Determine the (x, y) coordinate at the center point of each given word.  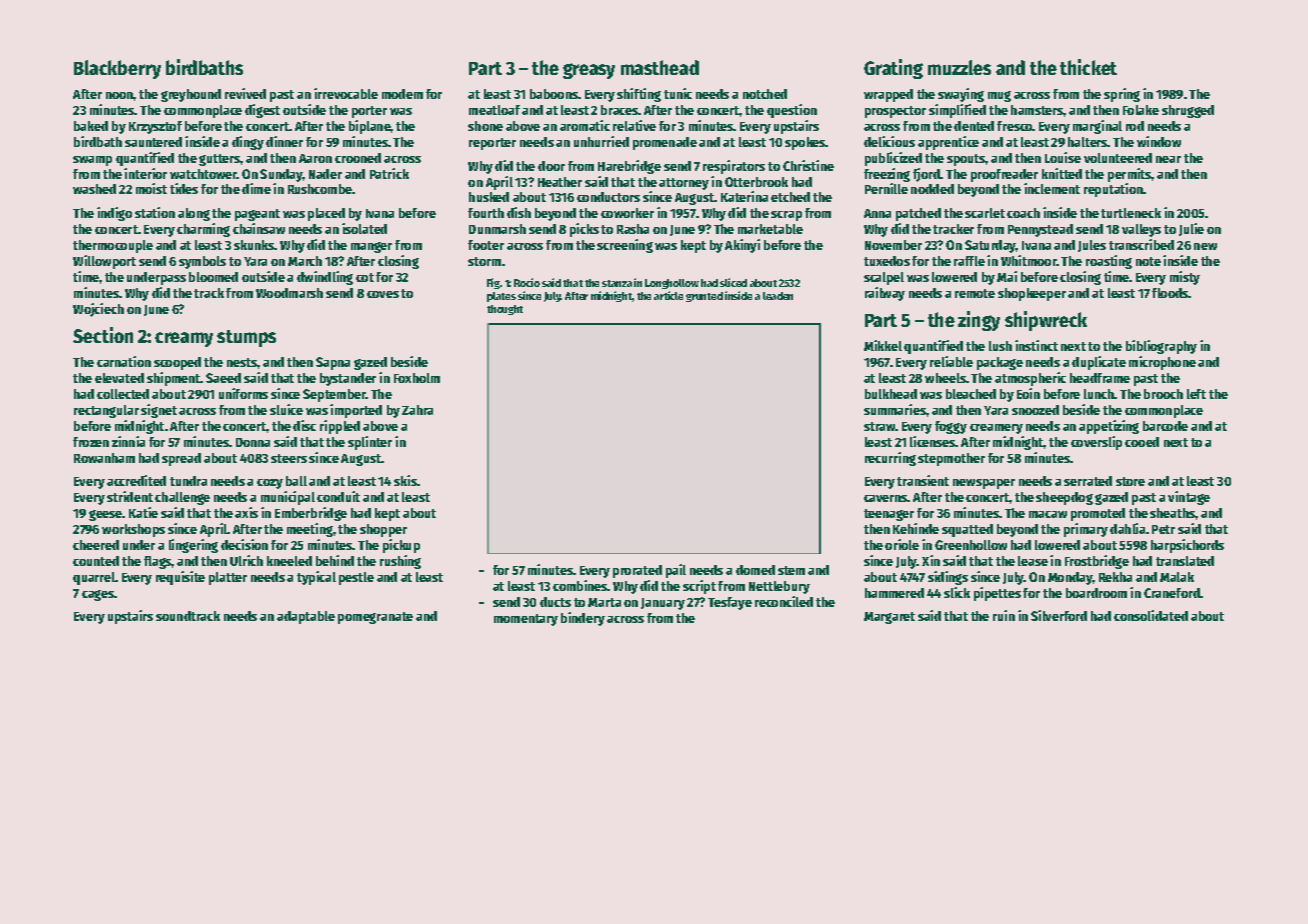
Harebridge (629, 167)
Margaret (889, 618)
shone (485, 126)
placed (326, 214)
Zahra (417, 410)
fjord (927, 175)
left (1196, 394)
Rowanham (104, 458)
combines (580, 585)
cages (98, 595)
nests (242, 362)
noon (120, 95)
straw (880, 426)
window (1159, 141)
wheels (945, 378)
